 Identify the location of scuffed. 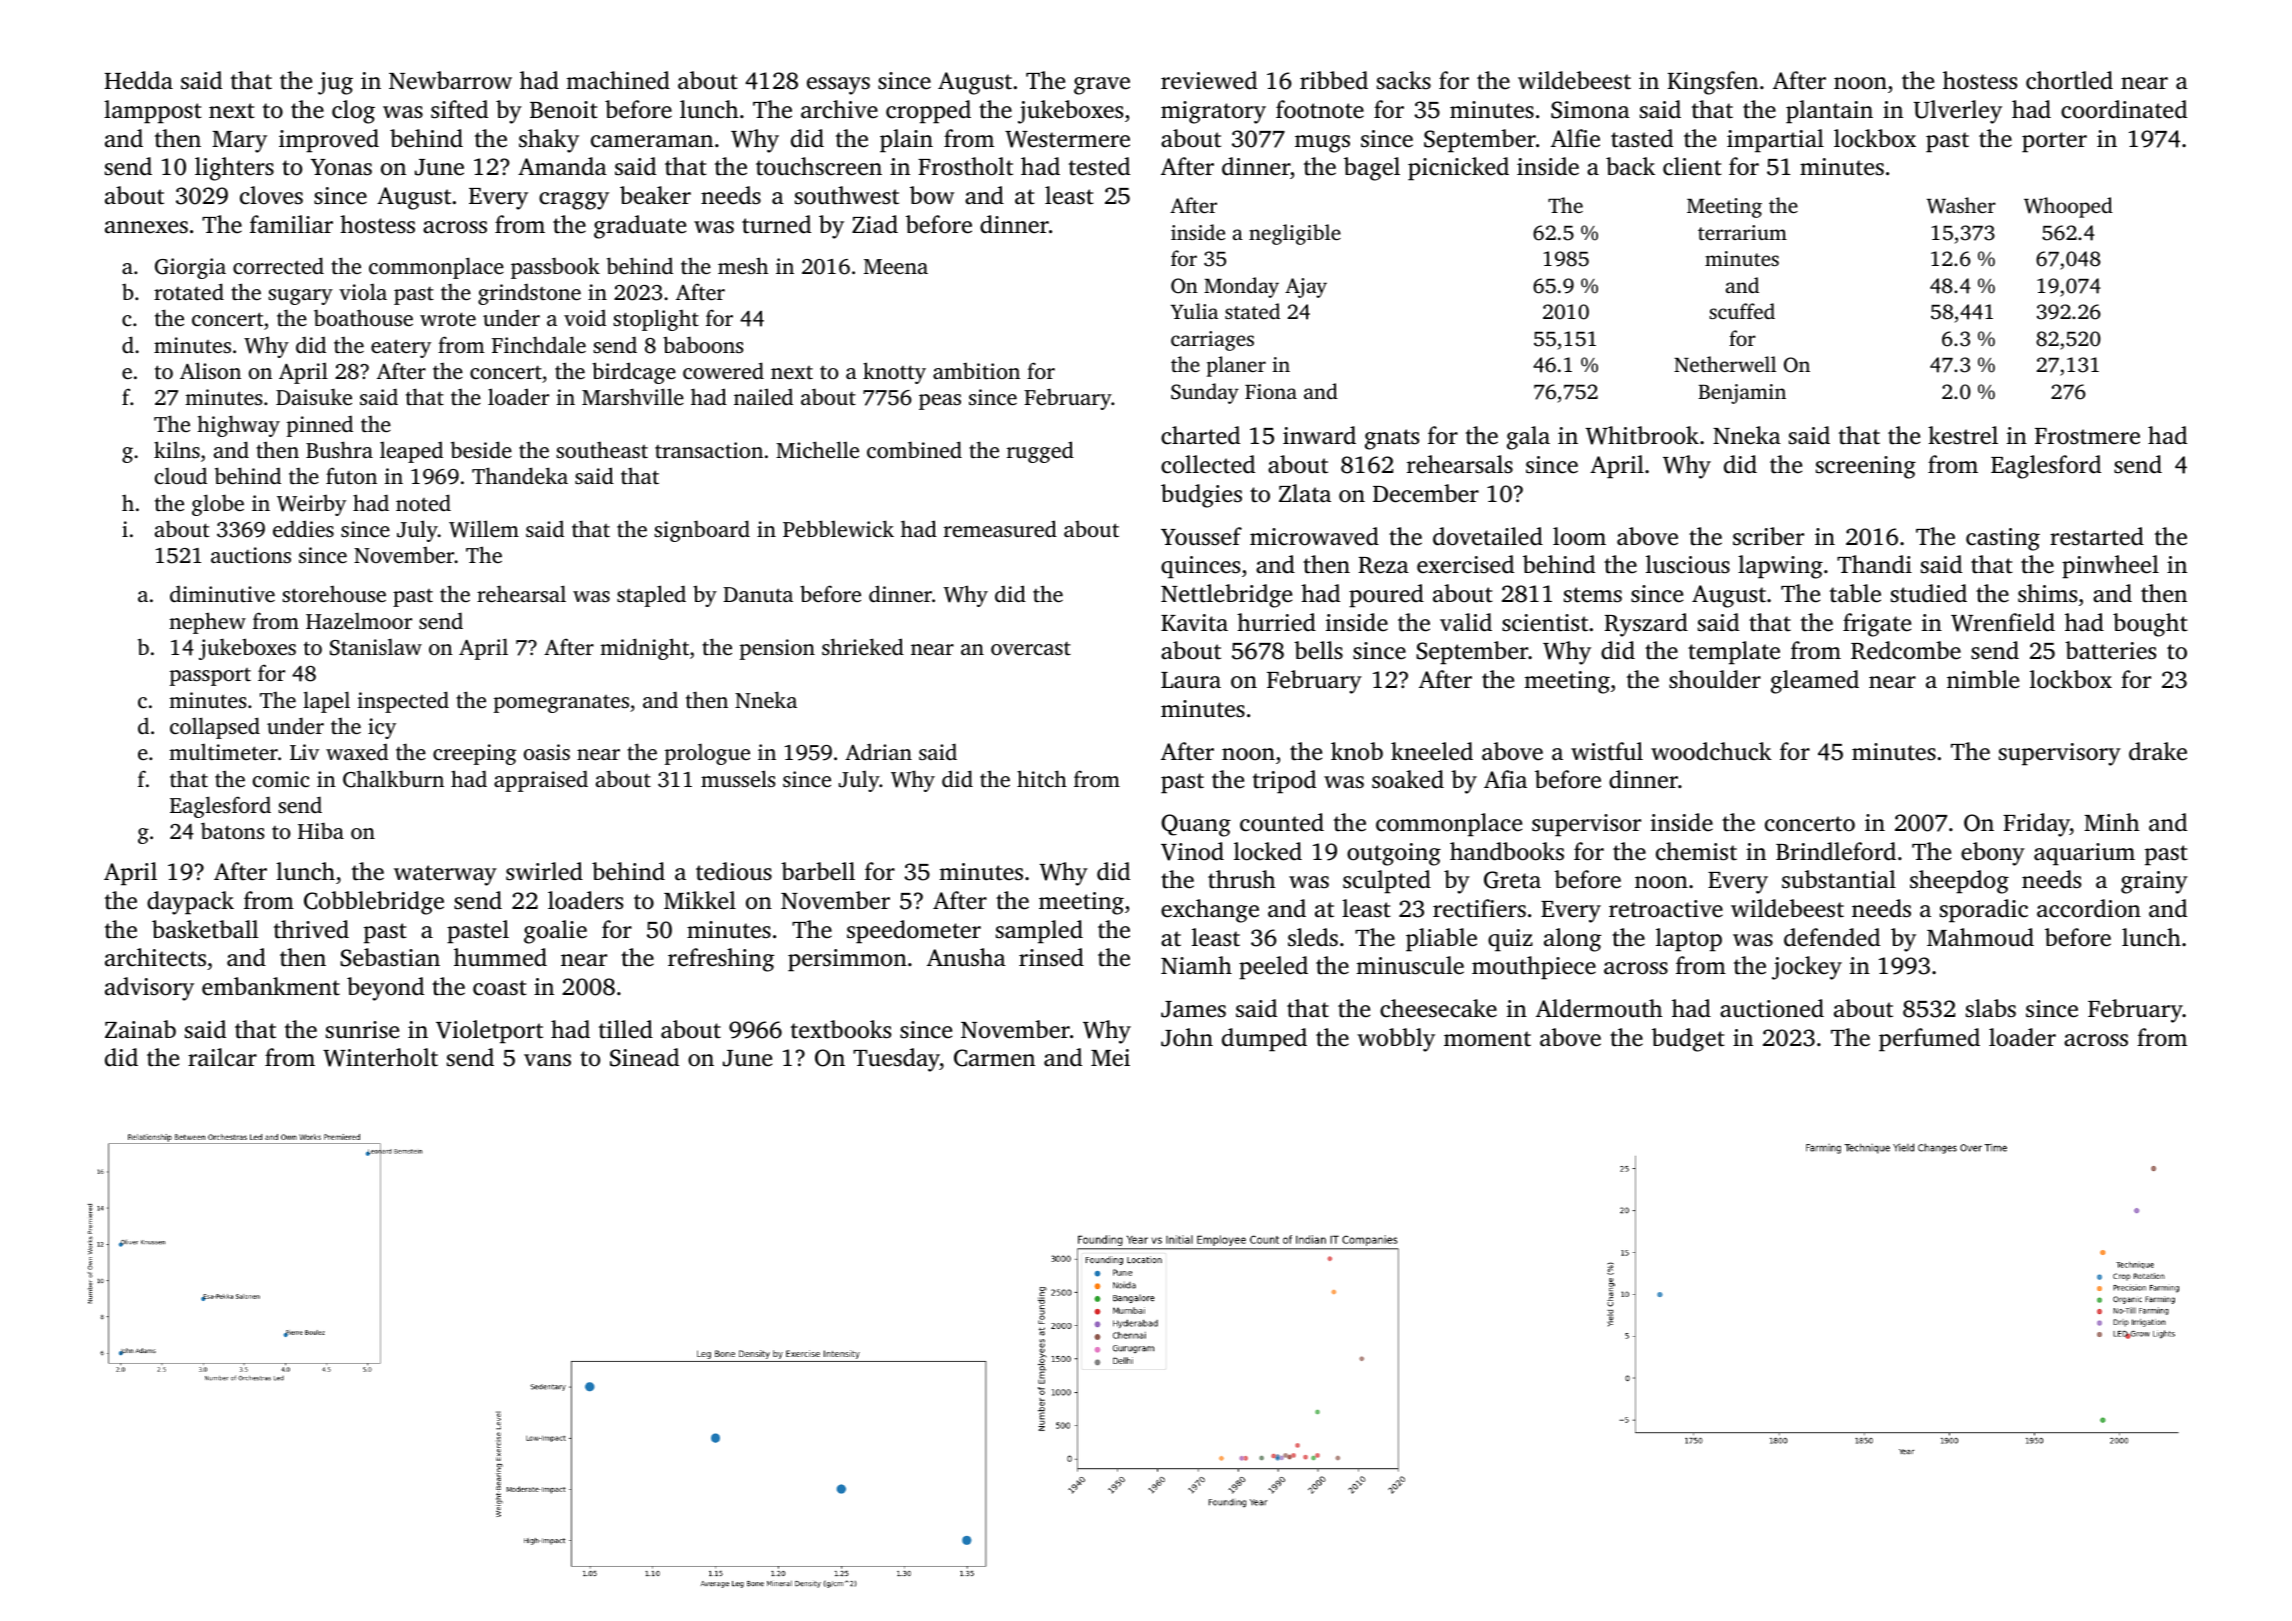
(1742, 311).
